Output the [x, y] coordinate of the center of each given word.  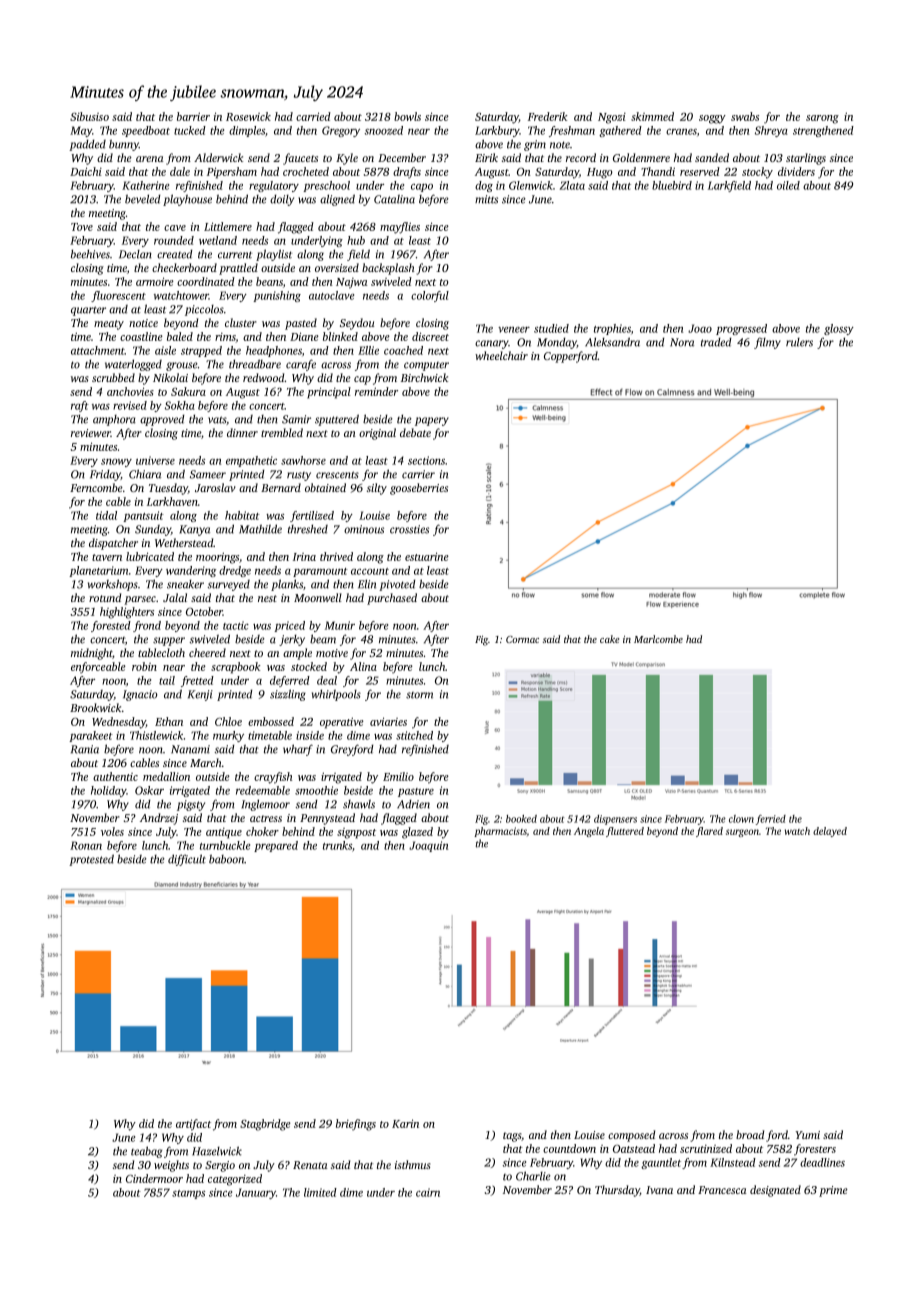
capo [422, 188]
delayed [830, 832]
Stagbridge [265, 1125]
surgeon [742, 833]
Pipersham [232, 173]
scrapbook [236, 668]
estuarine [427, 556]
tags [512, 1137]
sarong [822, 119]
